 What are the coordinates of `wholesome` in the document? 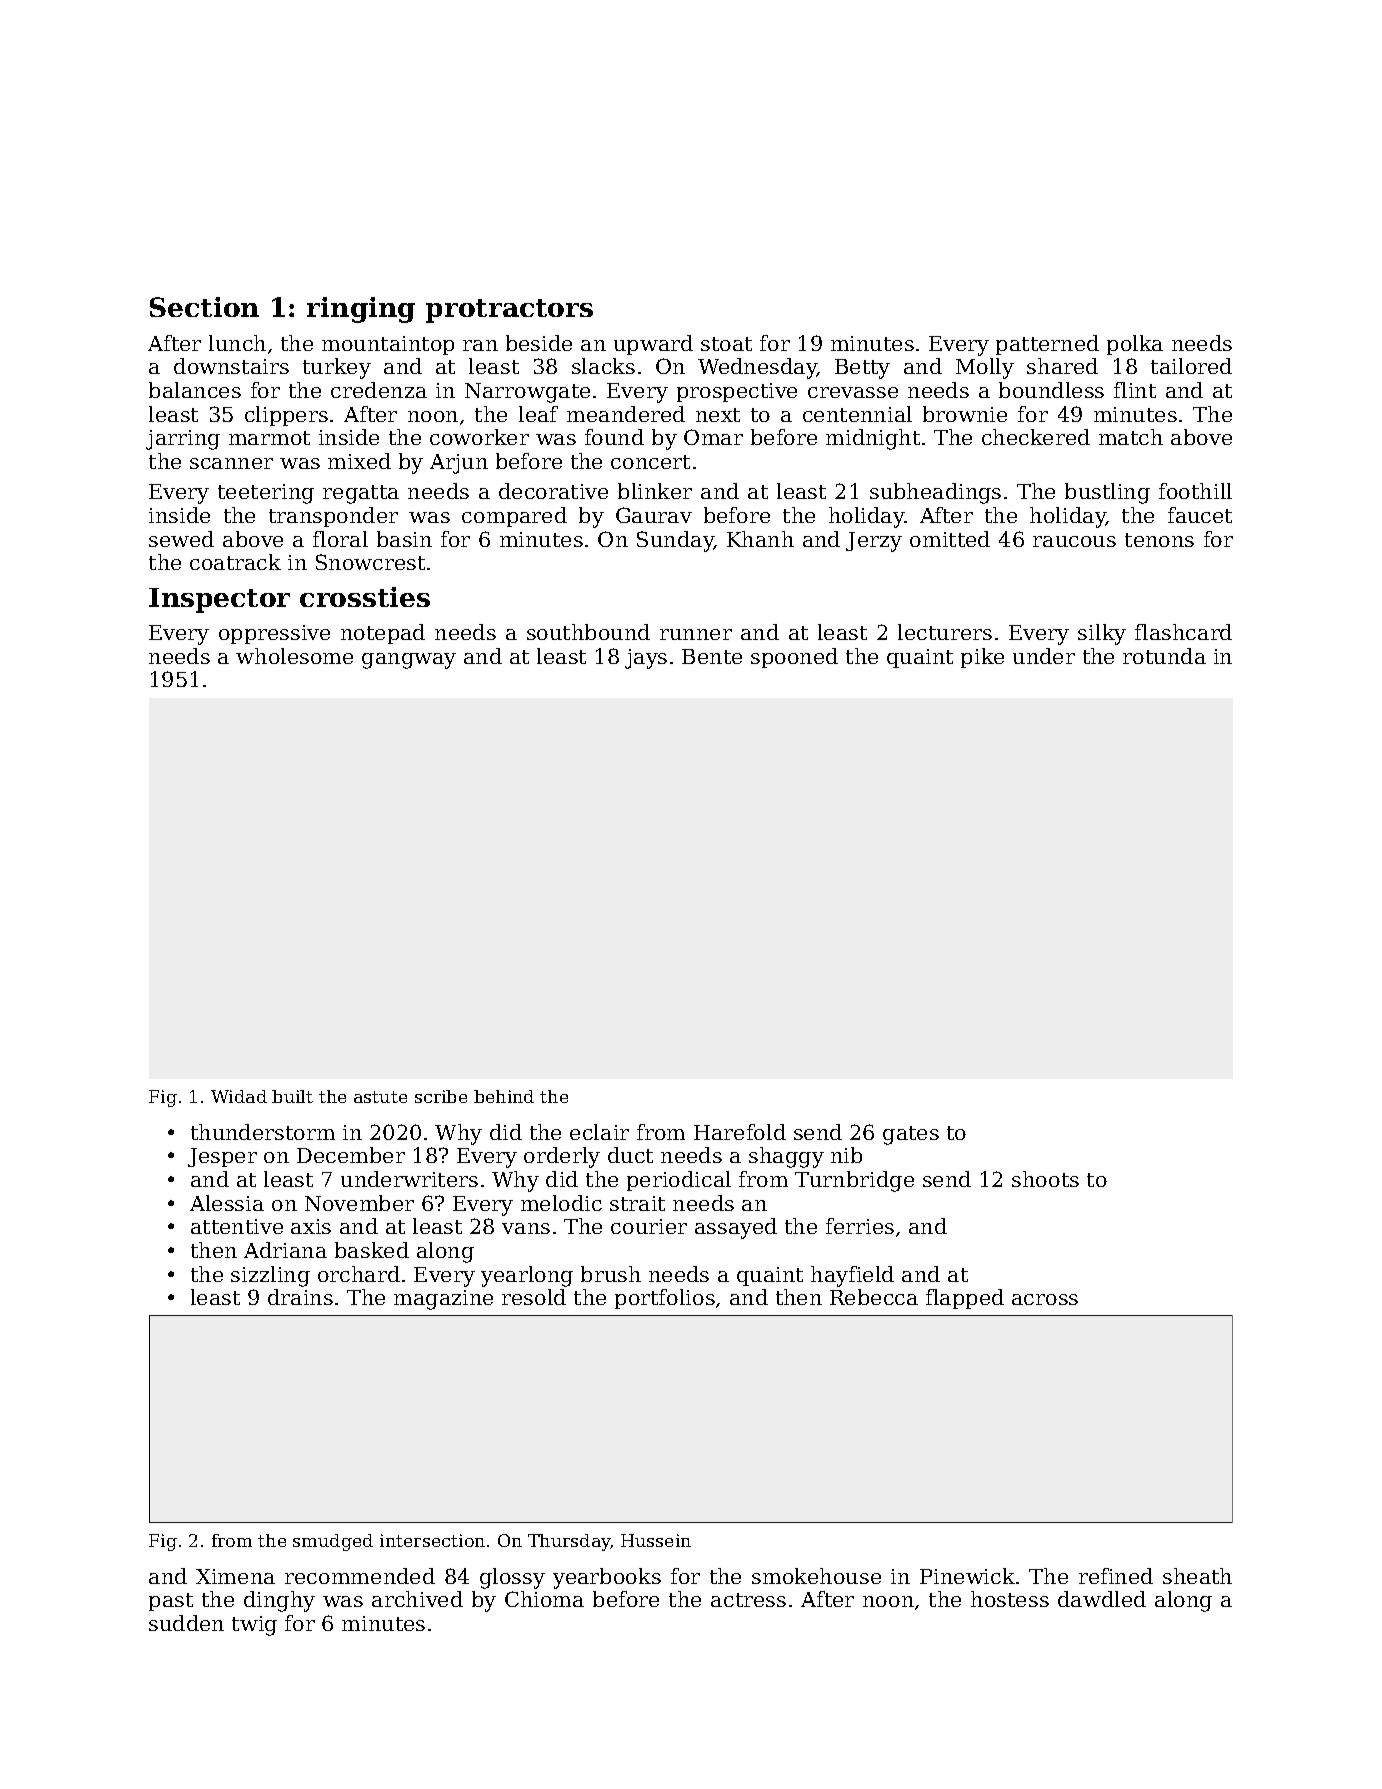 It's located at (294, 656).
